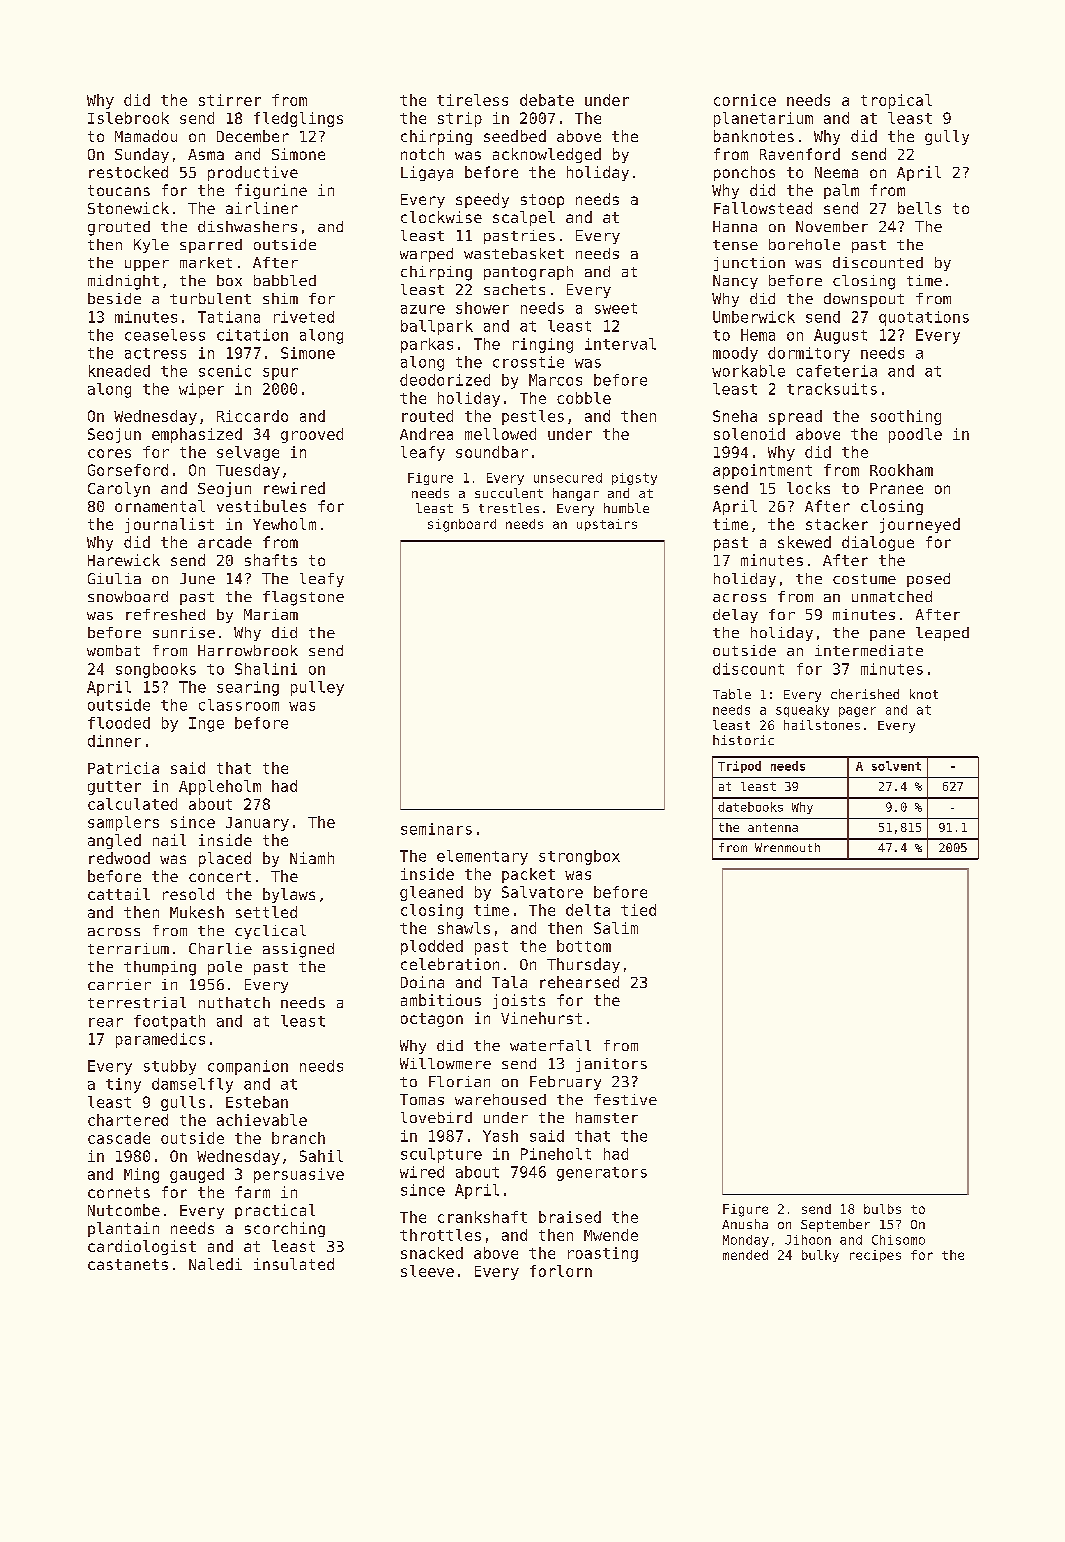  I want to click on achievable, so click(262, 1120).
